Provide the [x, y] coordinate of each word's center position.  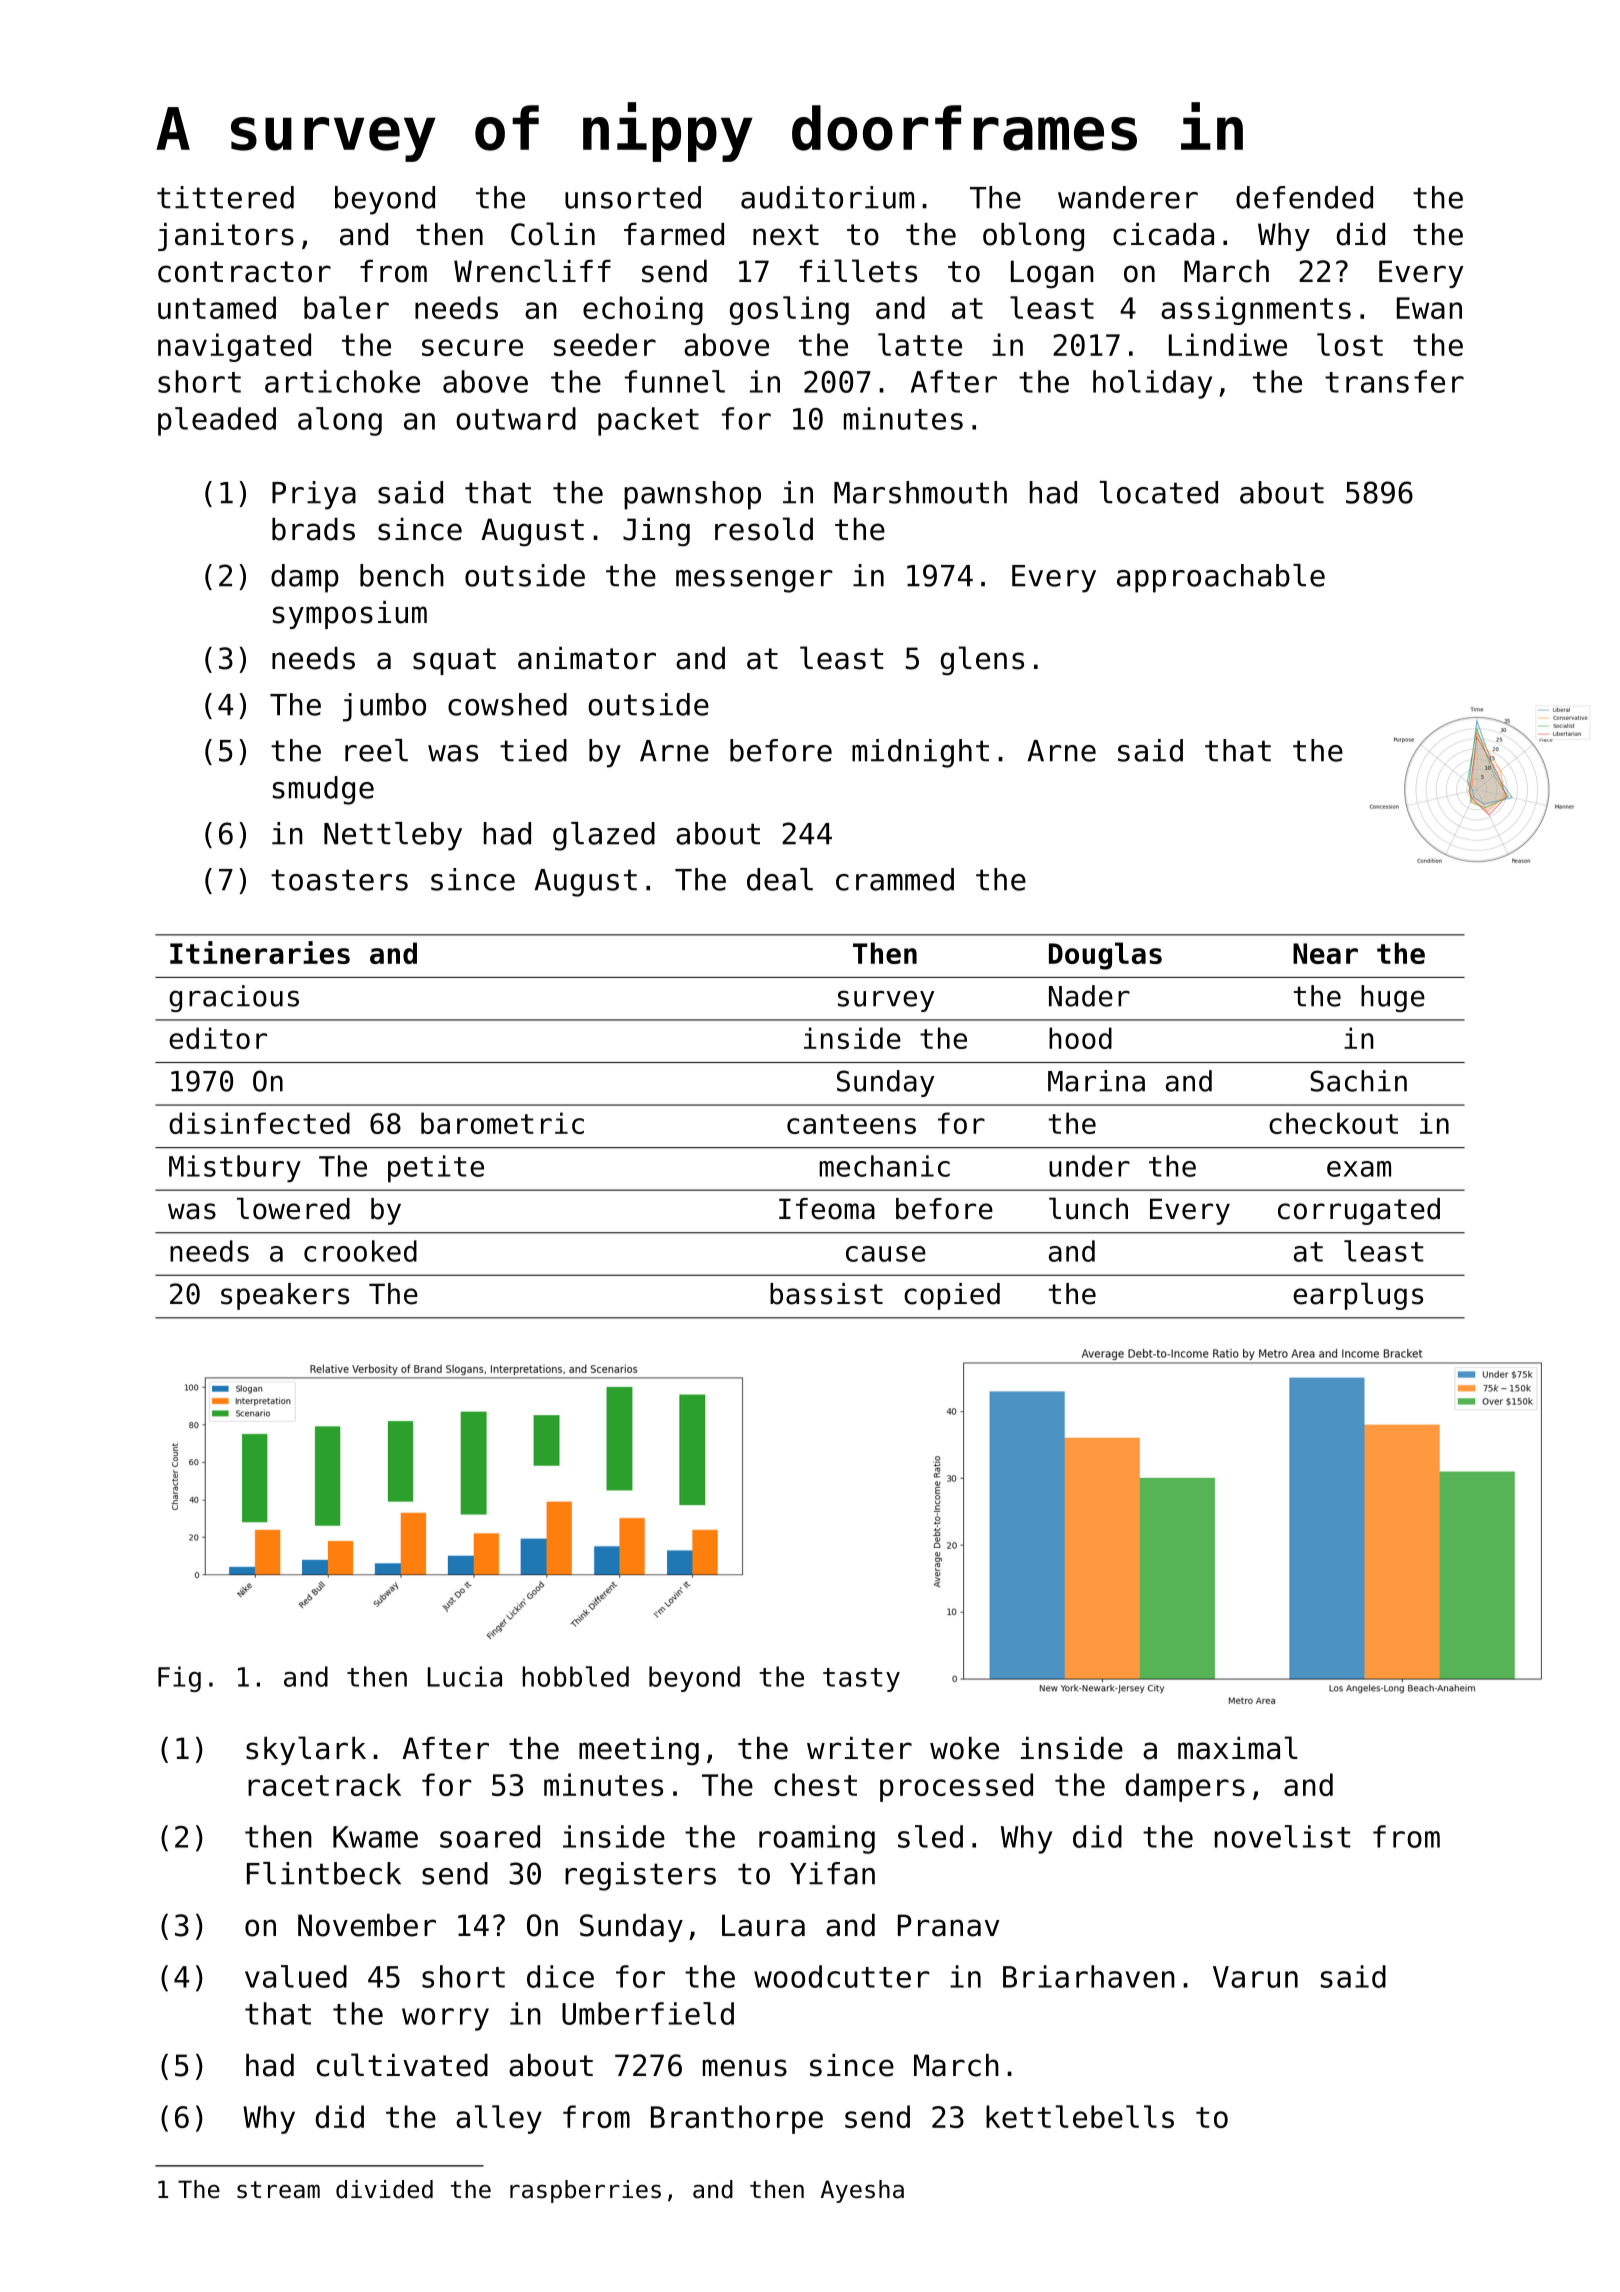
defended [1304, 197]
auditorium [827, 197]
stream [278, 2190]
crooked [360, 1251]
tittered [225, 197]
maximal [1238, 1748]
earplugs [1358, 1296]
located [1159, 492]
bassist [826, 1294]
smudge [323, 790]
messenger [754, 581]
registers [640, 1876]
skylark [306, 1750]
